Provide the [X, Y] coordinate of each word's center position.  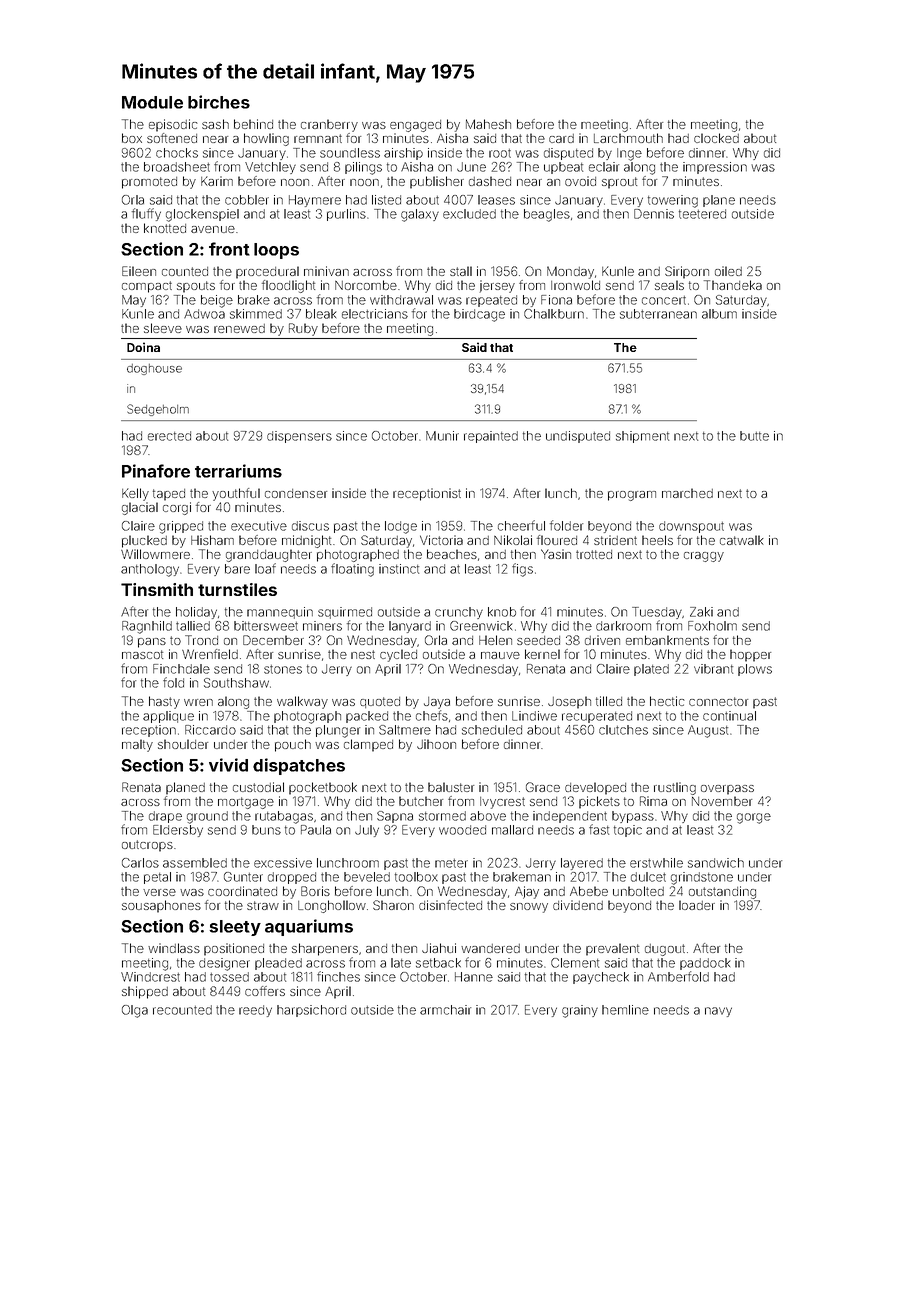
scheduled [492, 730]
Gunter [243, 877]
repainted [491, 437]
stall [461, 271]
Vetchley [270, 168]
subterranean [658, 314]
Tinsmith [157, 589]
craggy [704, 557]
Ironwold [575, 285]
